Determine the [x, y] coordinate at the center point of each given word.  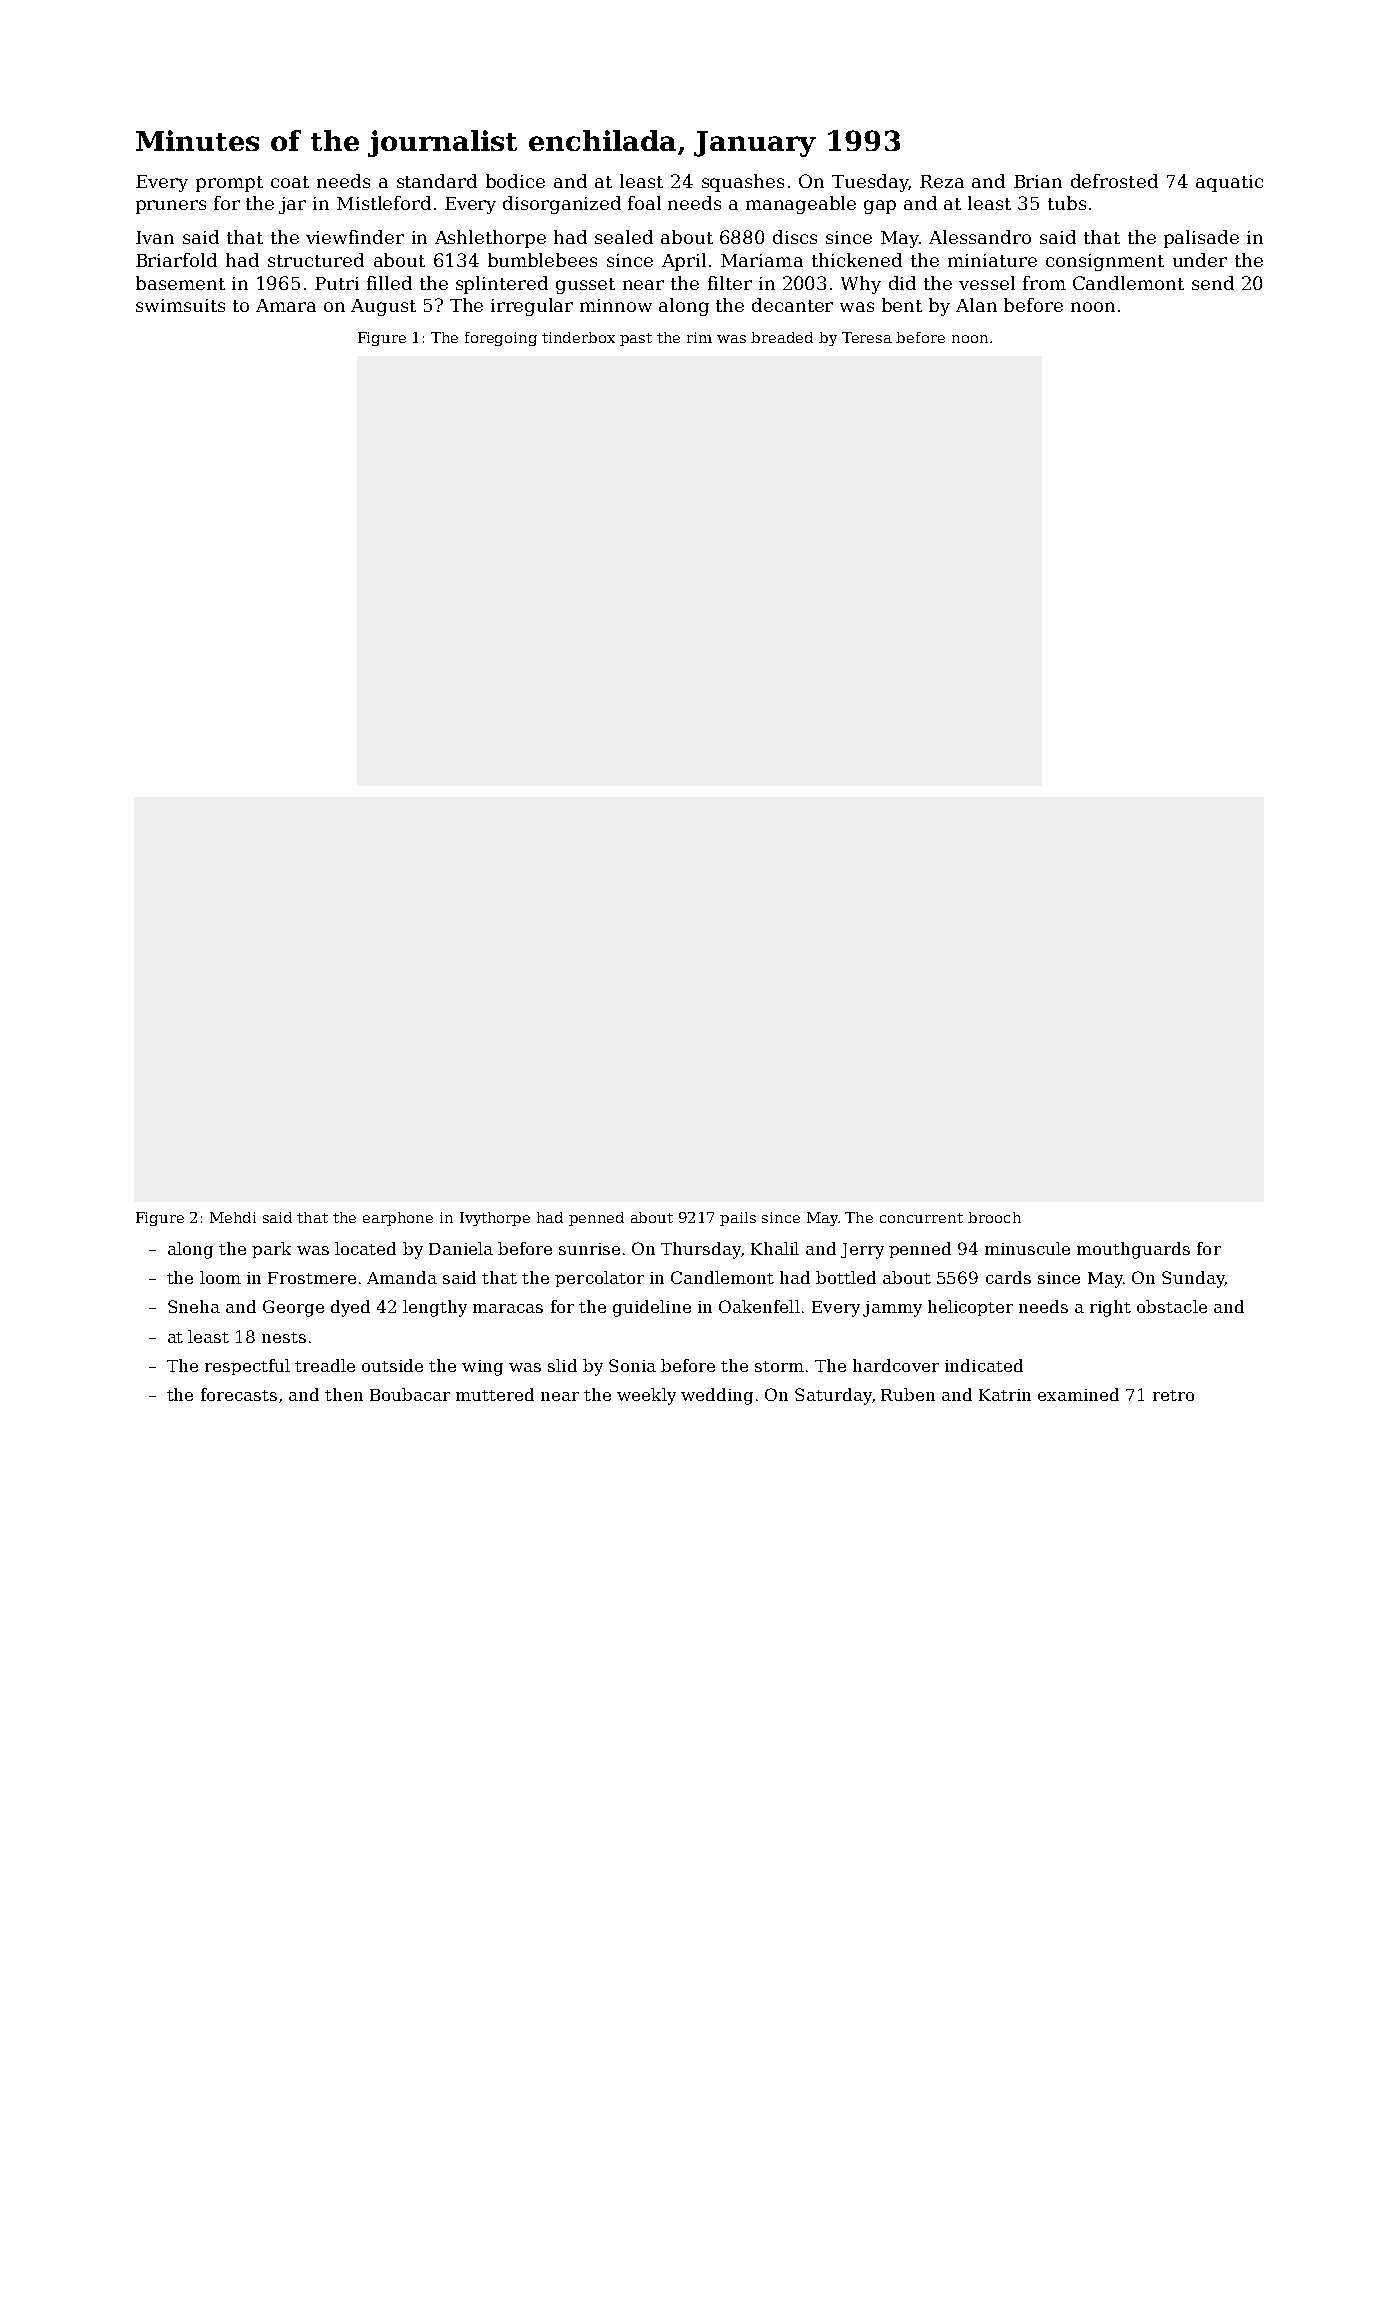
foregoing [501, 339]
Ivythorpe [495, 1219]
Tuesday [870, 183]
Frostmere [312, 1278]
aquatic [1229, 183]
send [1213, 283]
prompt [229, 184]
